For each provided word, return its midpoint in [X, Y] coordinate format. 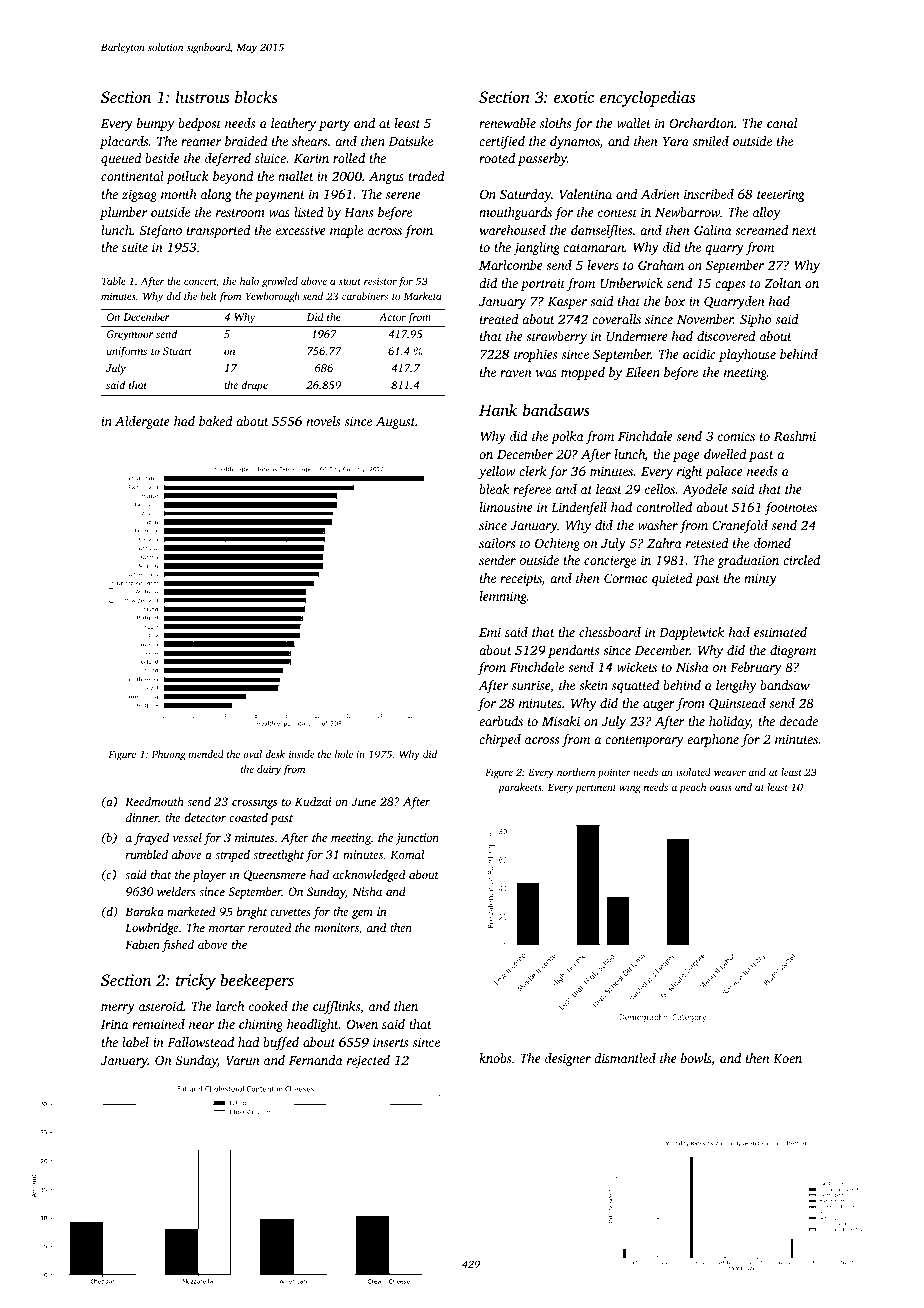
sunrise [531, 685]
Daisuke [410, 141]
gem [362, 914]
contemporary [644, 741]
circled [801, 560]
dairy [269, 770]
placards [124, 142]
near [201, 1025]
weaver [730, 773]
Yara [676, 141]
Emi [490, 632]
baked [216, 421]
